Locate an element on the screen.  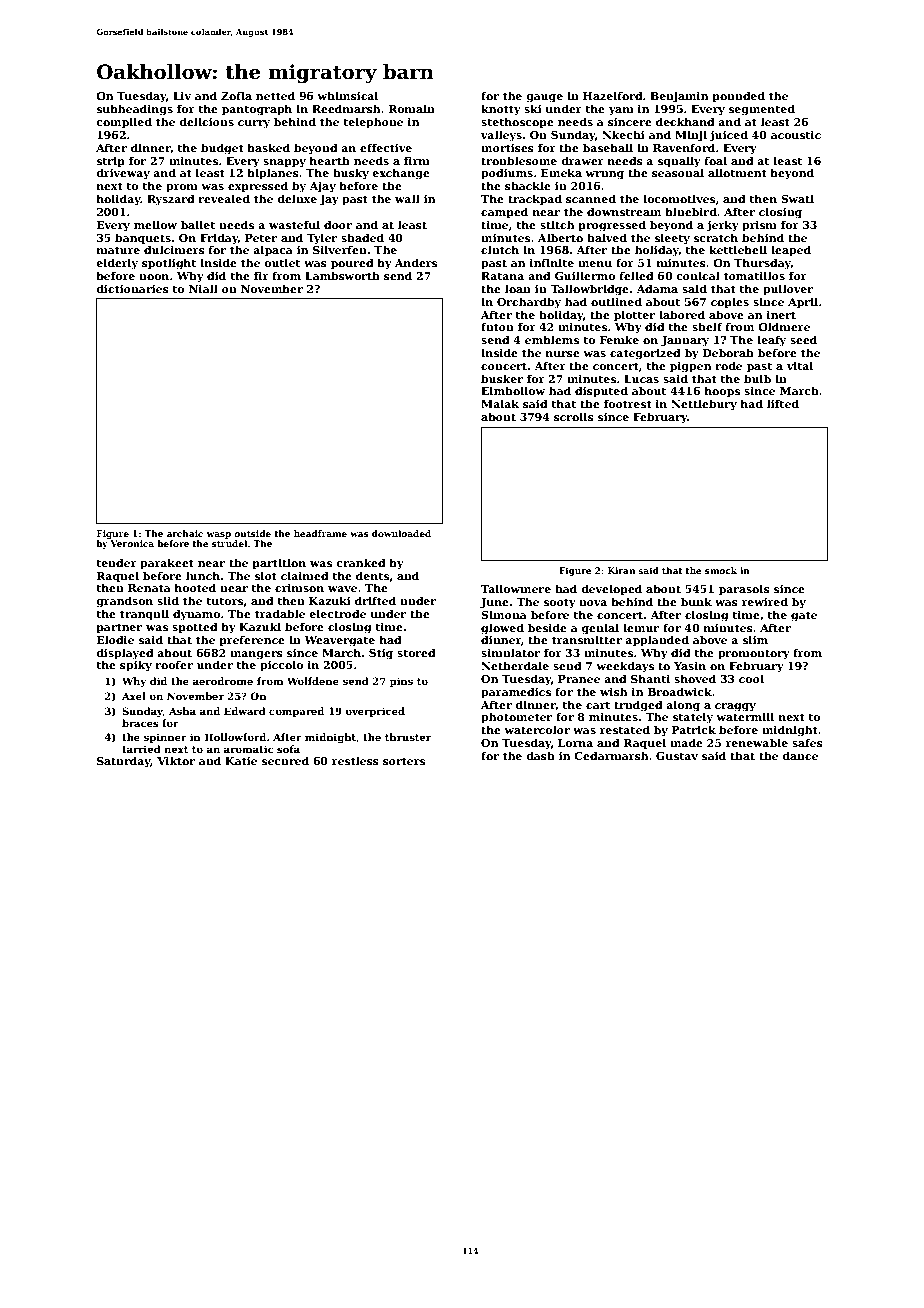
curry is located at coordinates (254, 124).
